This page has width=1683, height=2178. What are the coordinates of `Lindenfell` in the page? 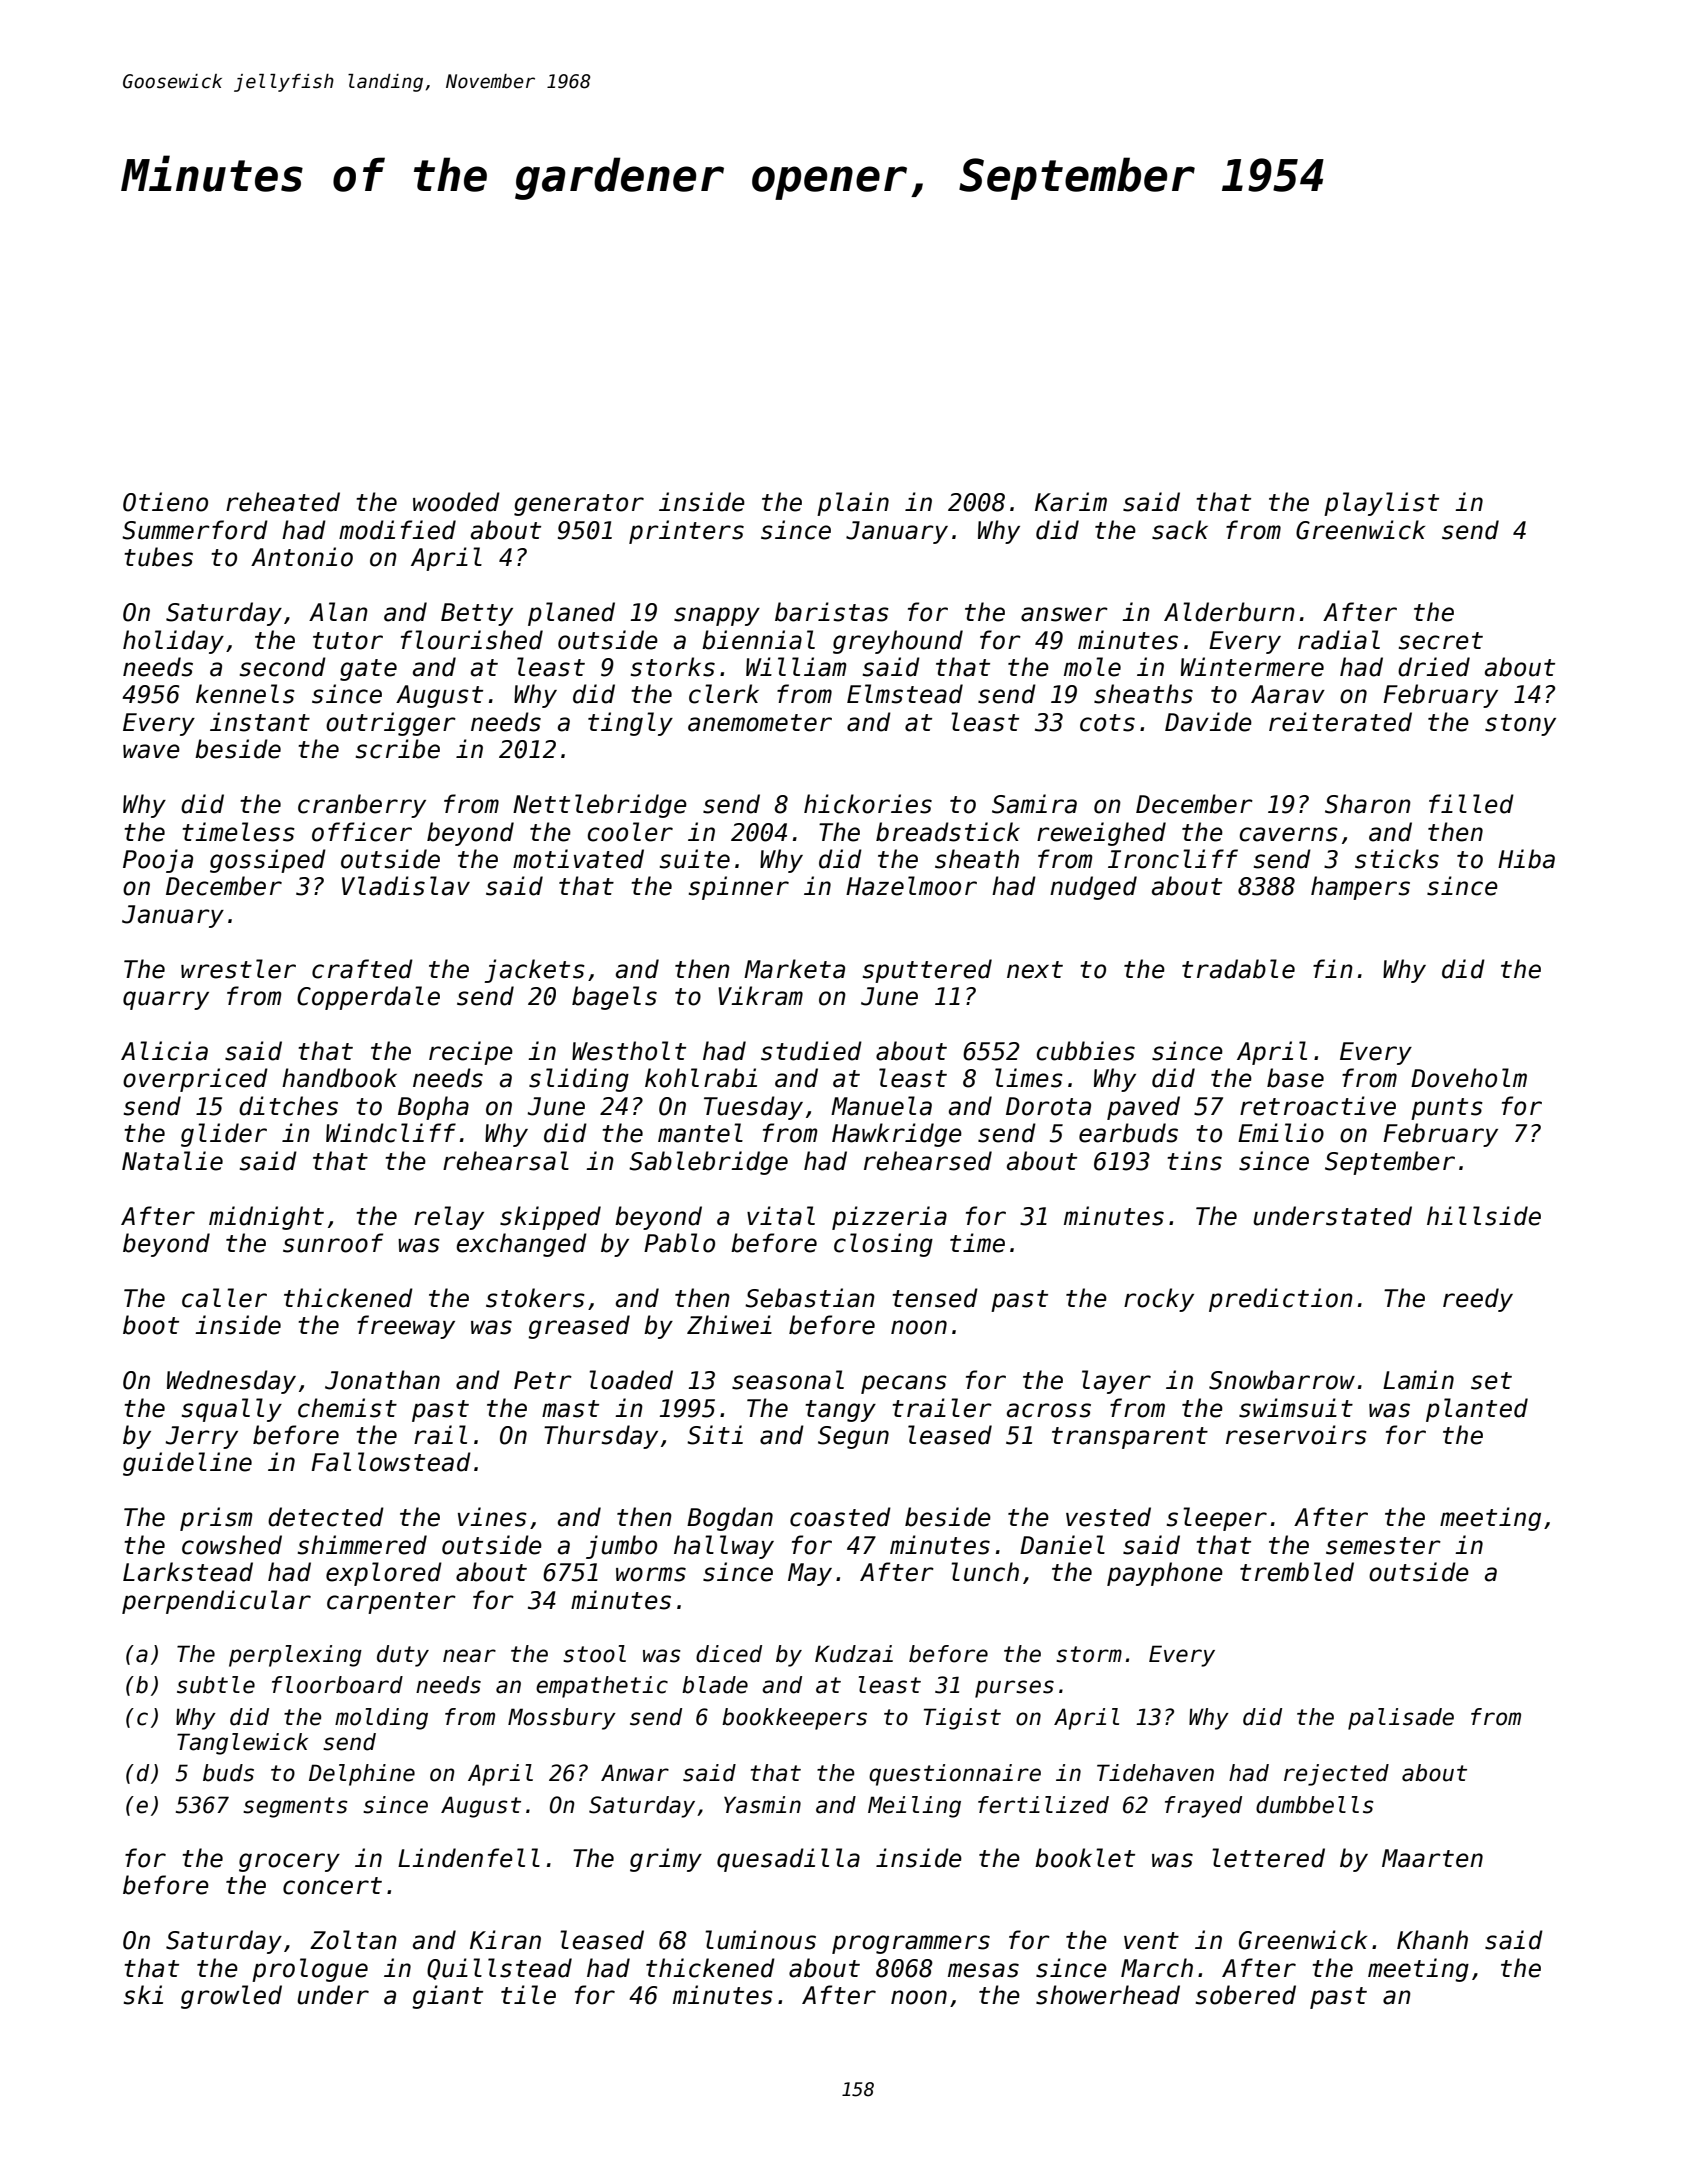 It's located at (469, 1858).
